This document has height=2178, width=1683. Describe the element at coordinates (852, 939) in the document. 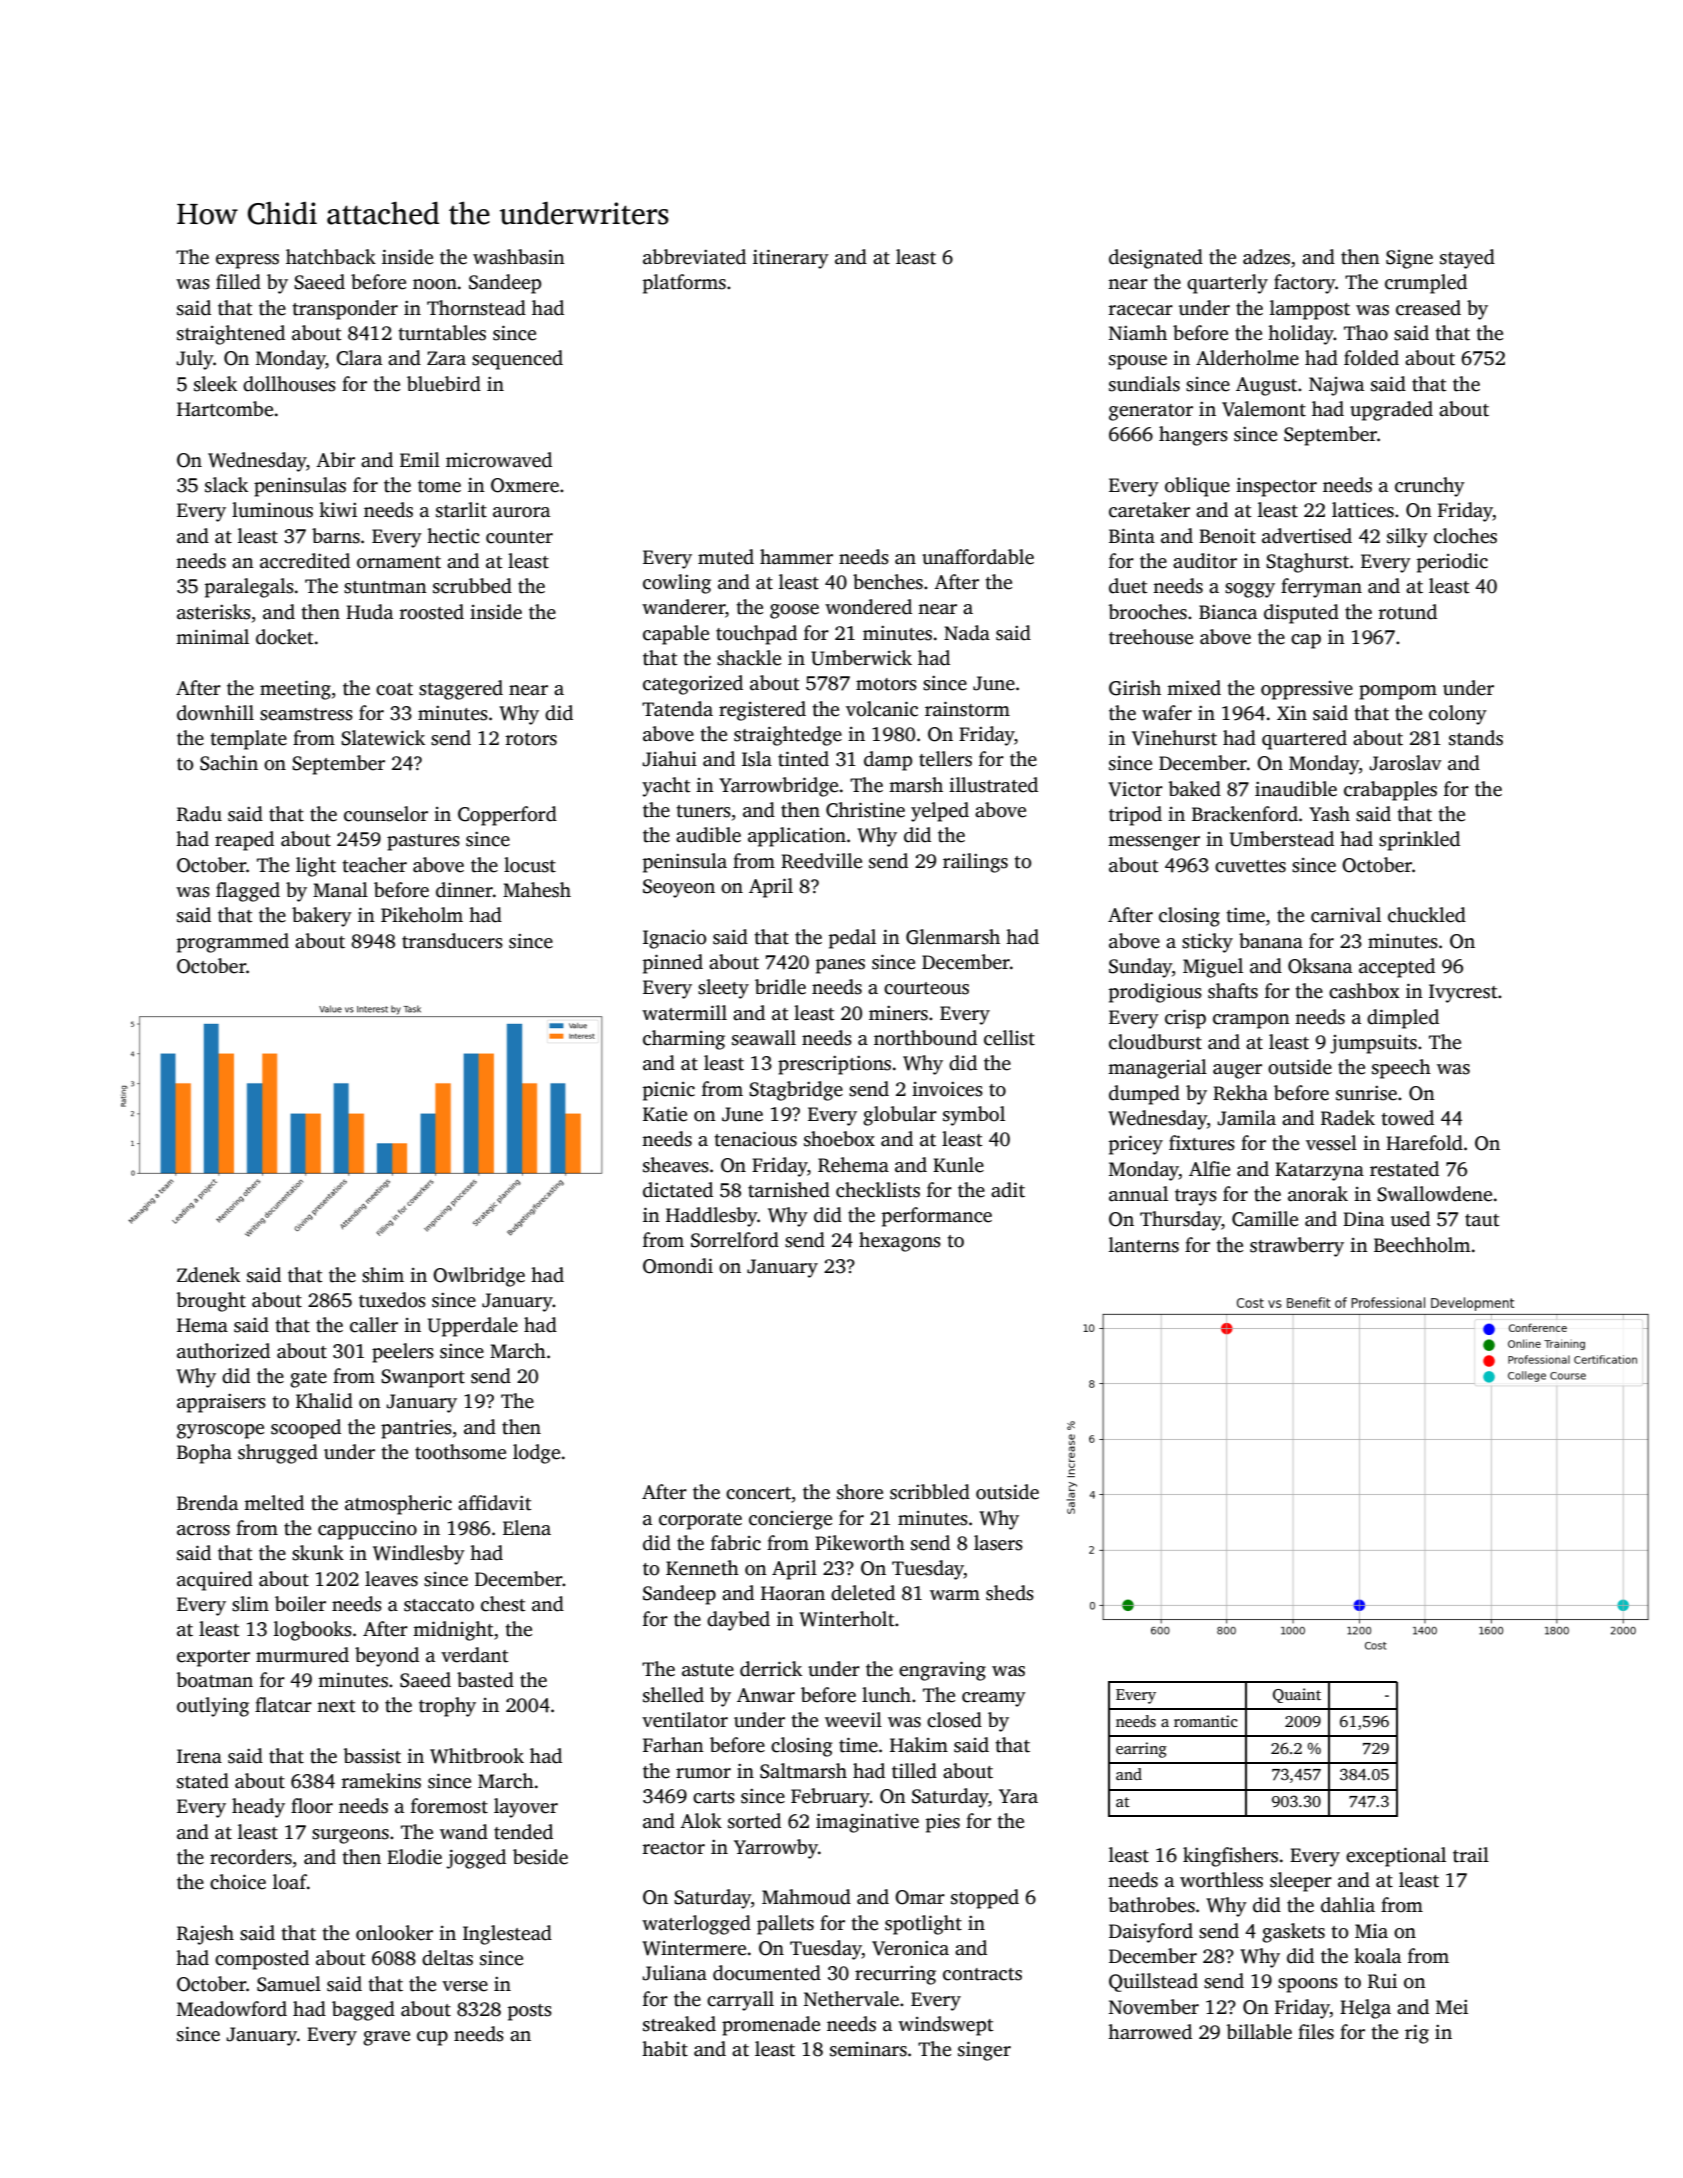

I see `pedal` at that location.
